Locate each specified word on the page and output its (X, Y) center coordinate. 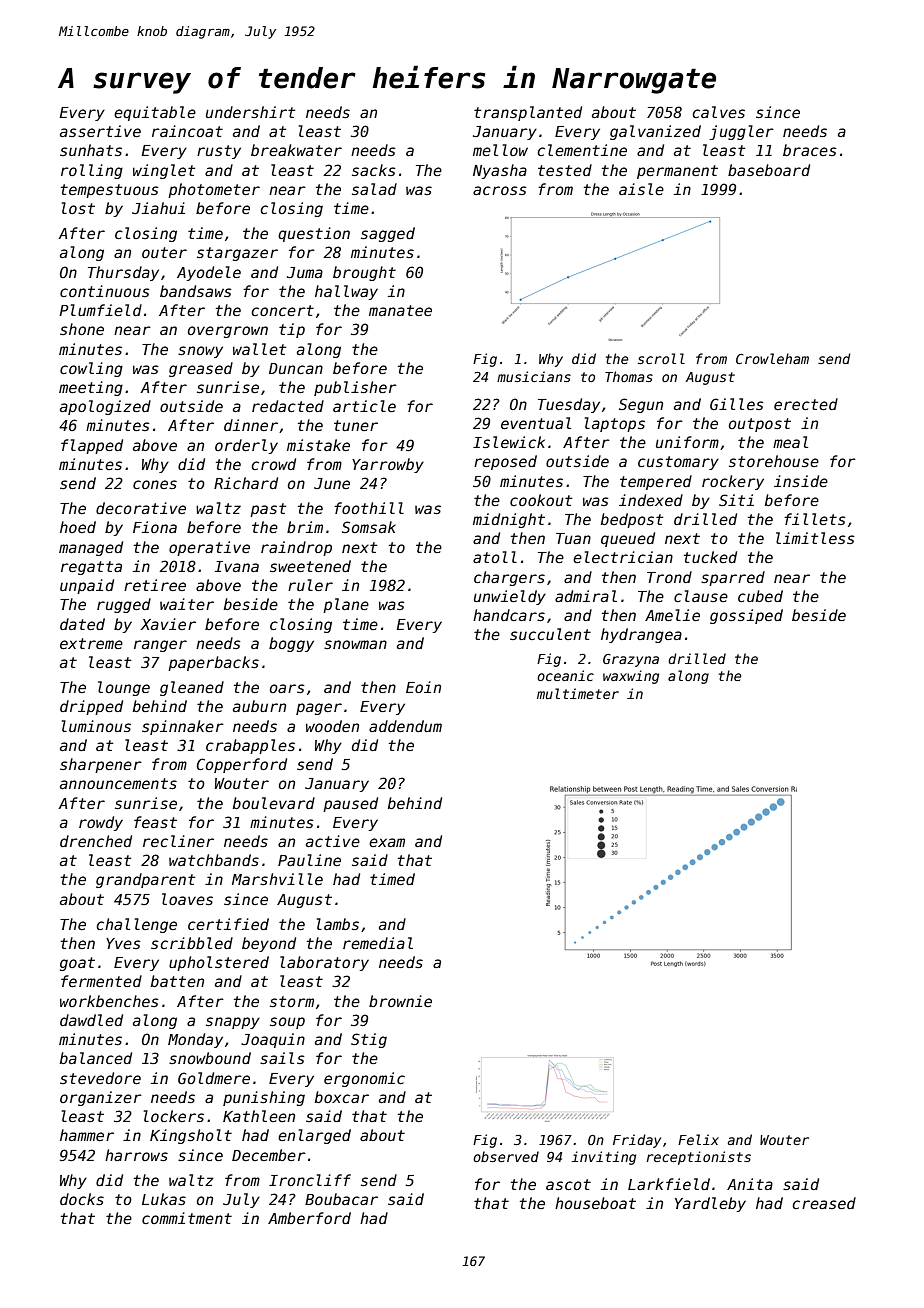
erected (806, 404)
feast (155, 822)
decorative (141, 508)
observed (506, 1156)
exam (387, 842)
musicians (534, 376)
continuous (105, 291)
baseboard (769, 170)
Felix (698, 1139)
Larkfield (669, 1184)
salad (374, 189)
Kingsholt (191, 1136)
